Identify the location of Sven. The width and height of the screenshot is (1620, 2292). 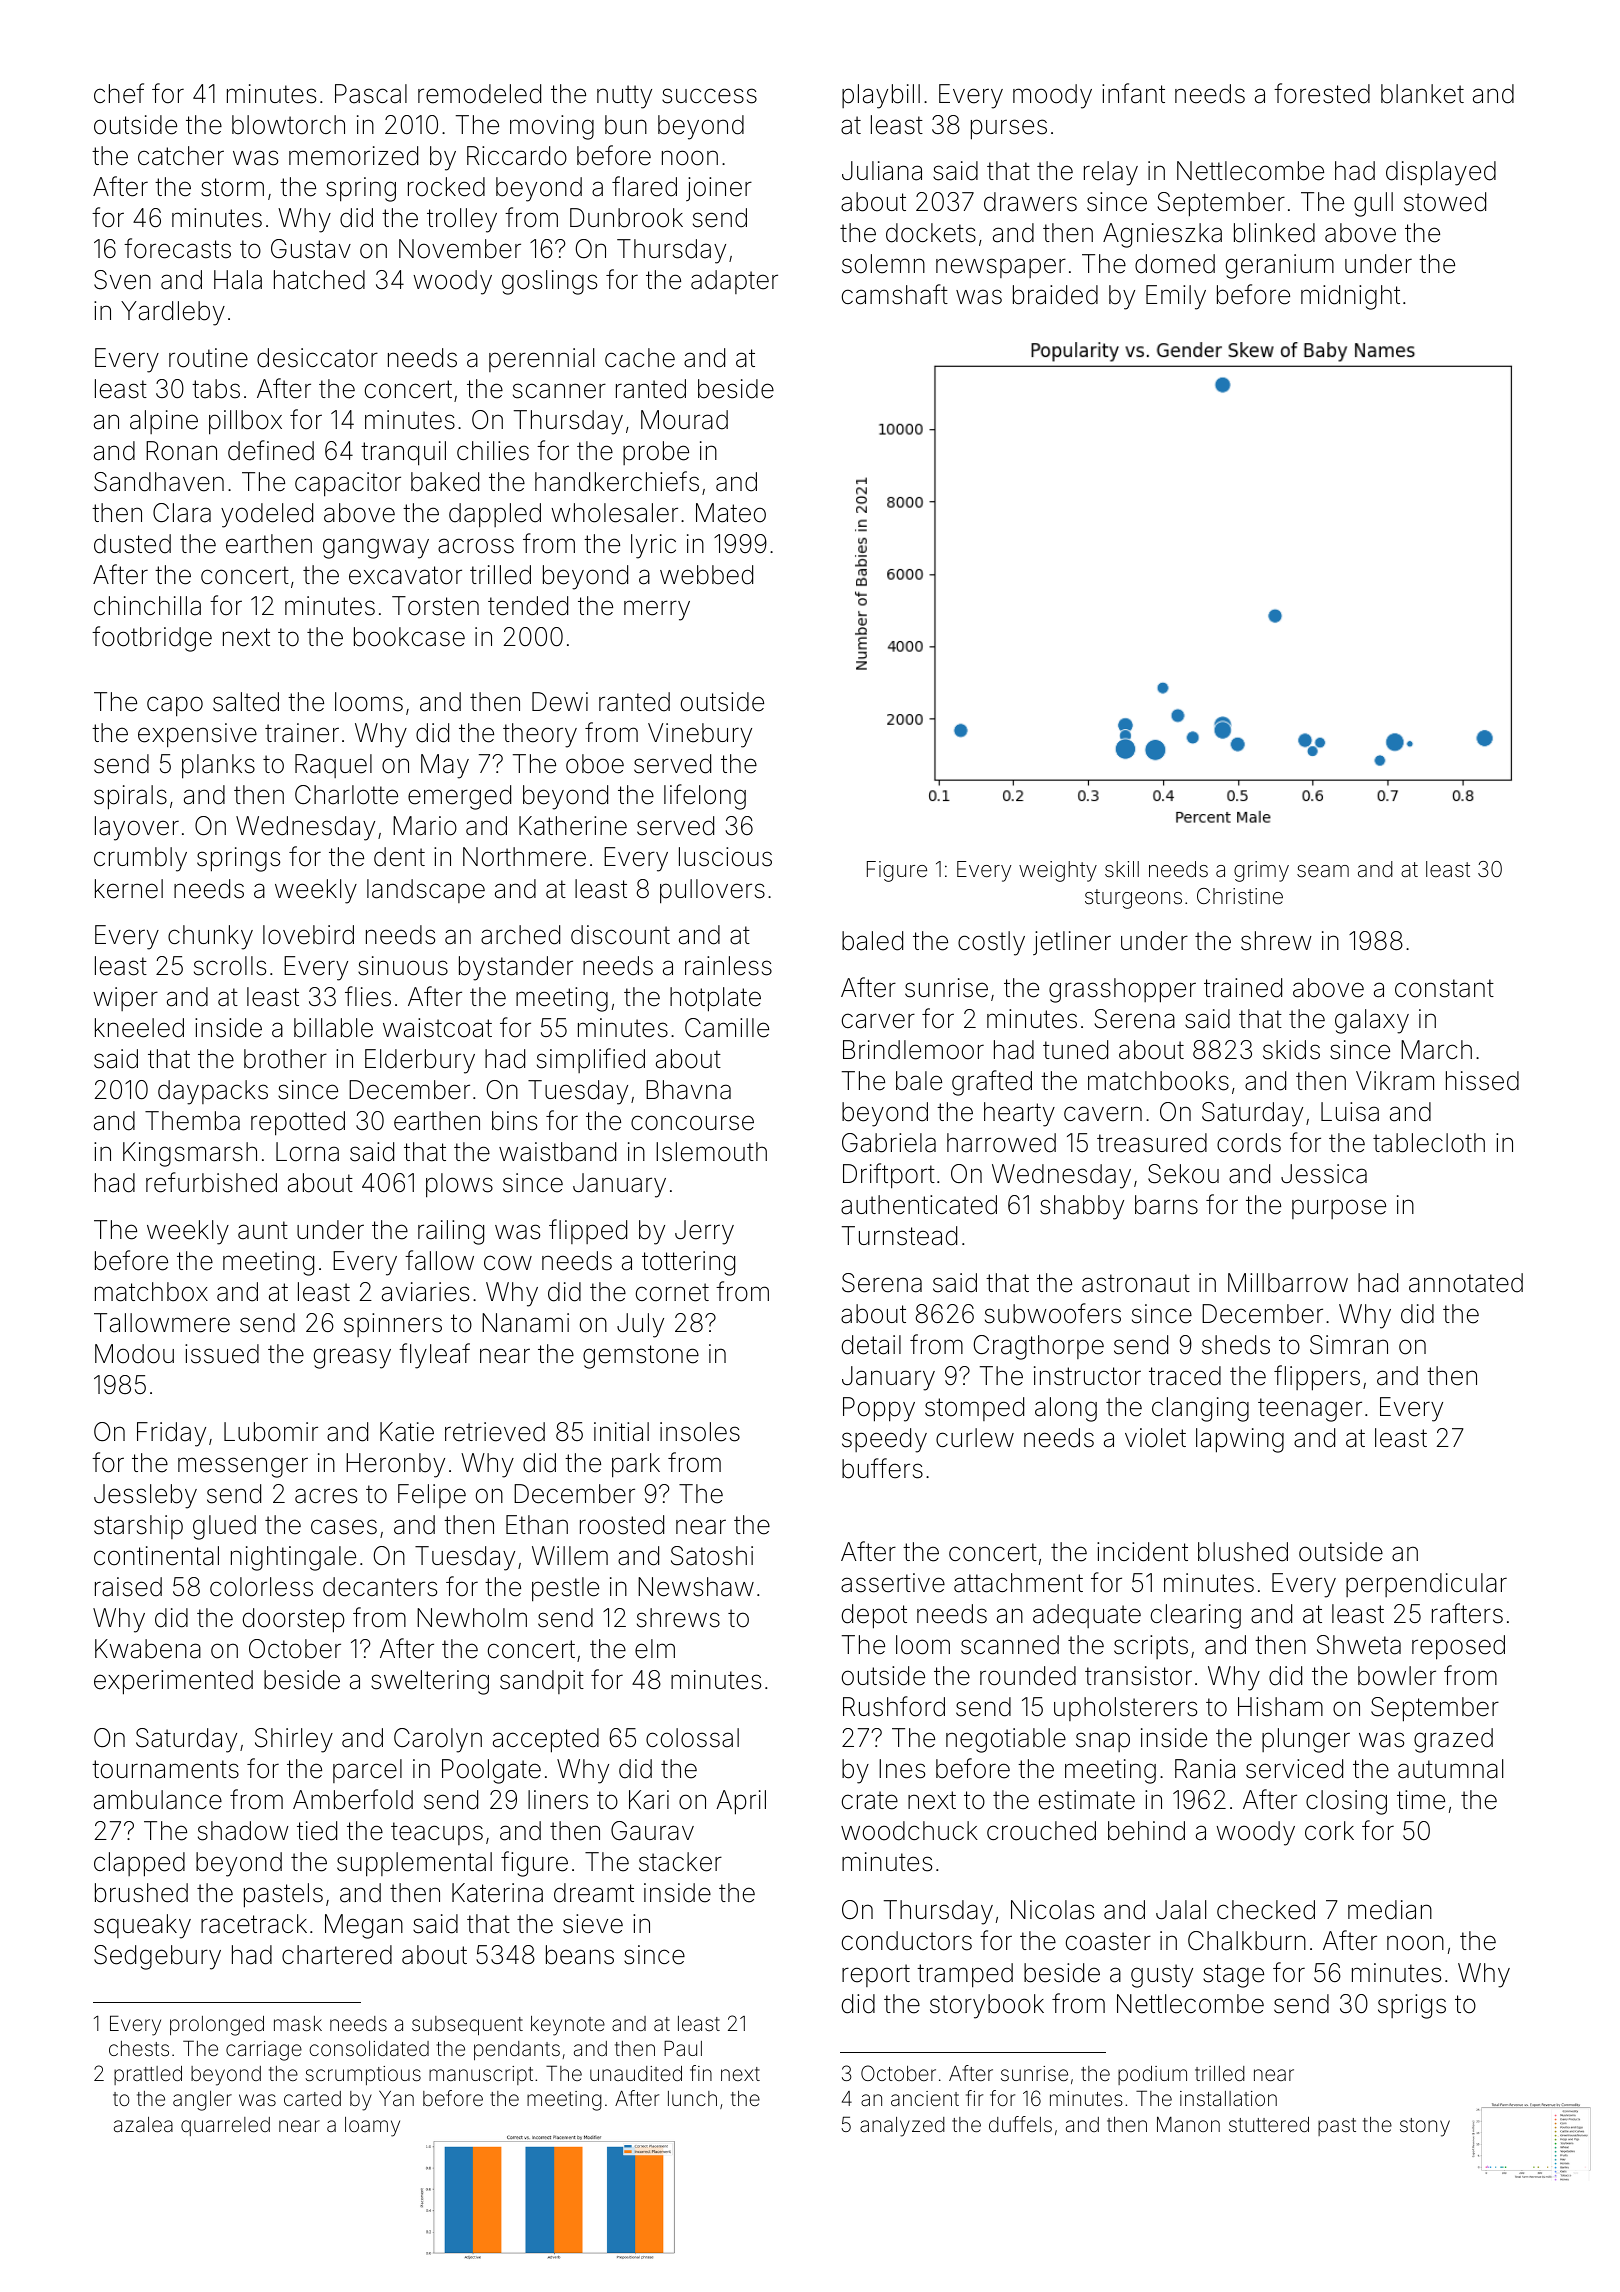
(122, 280).
